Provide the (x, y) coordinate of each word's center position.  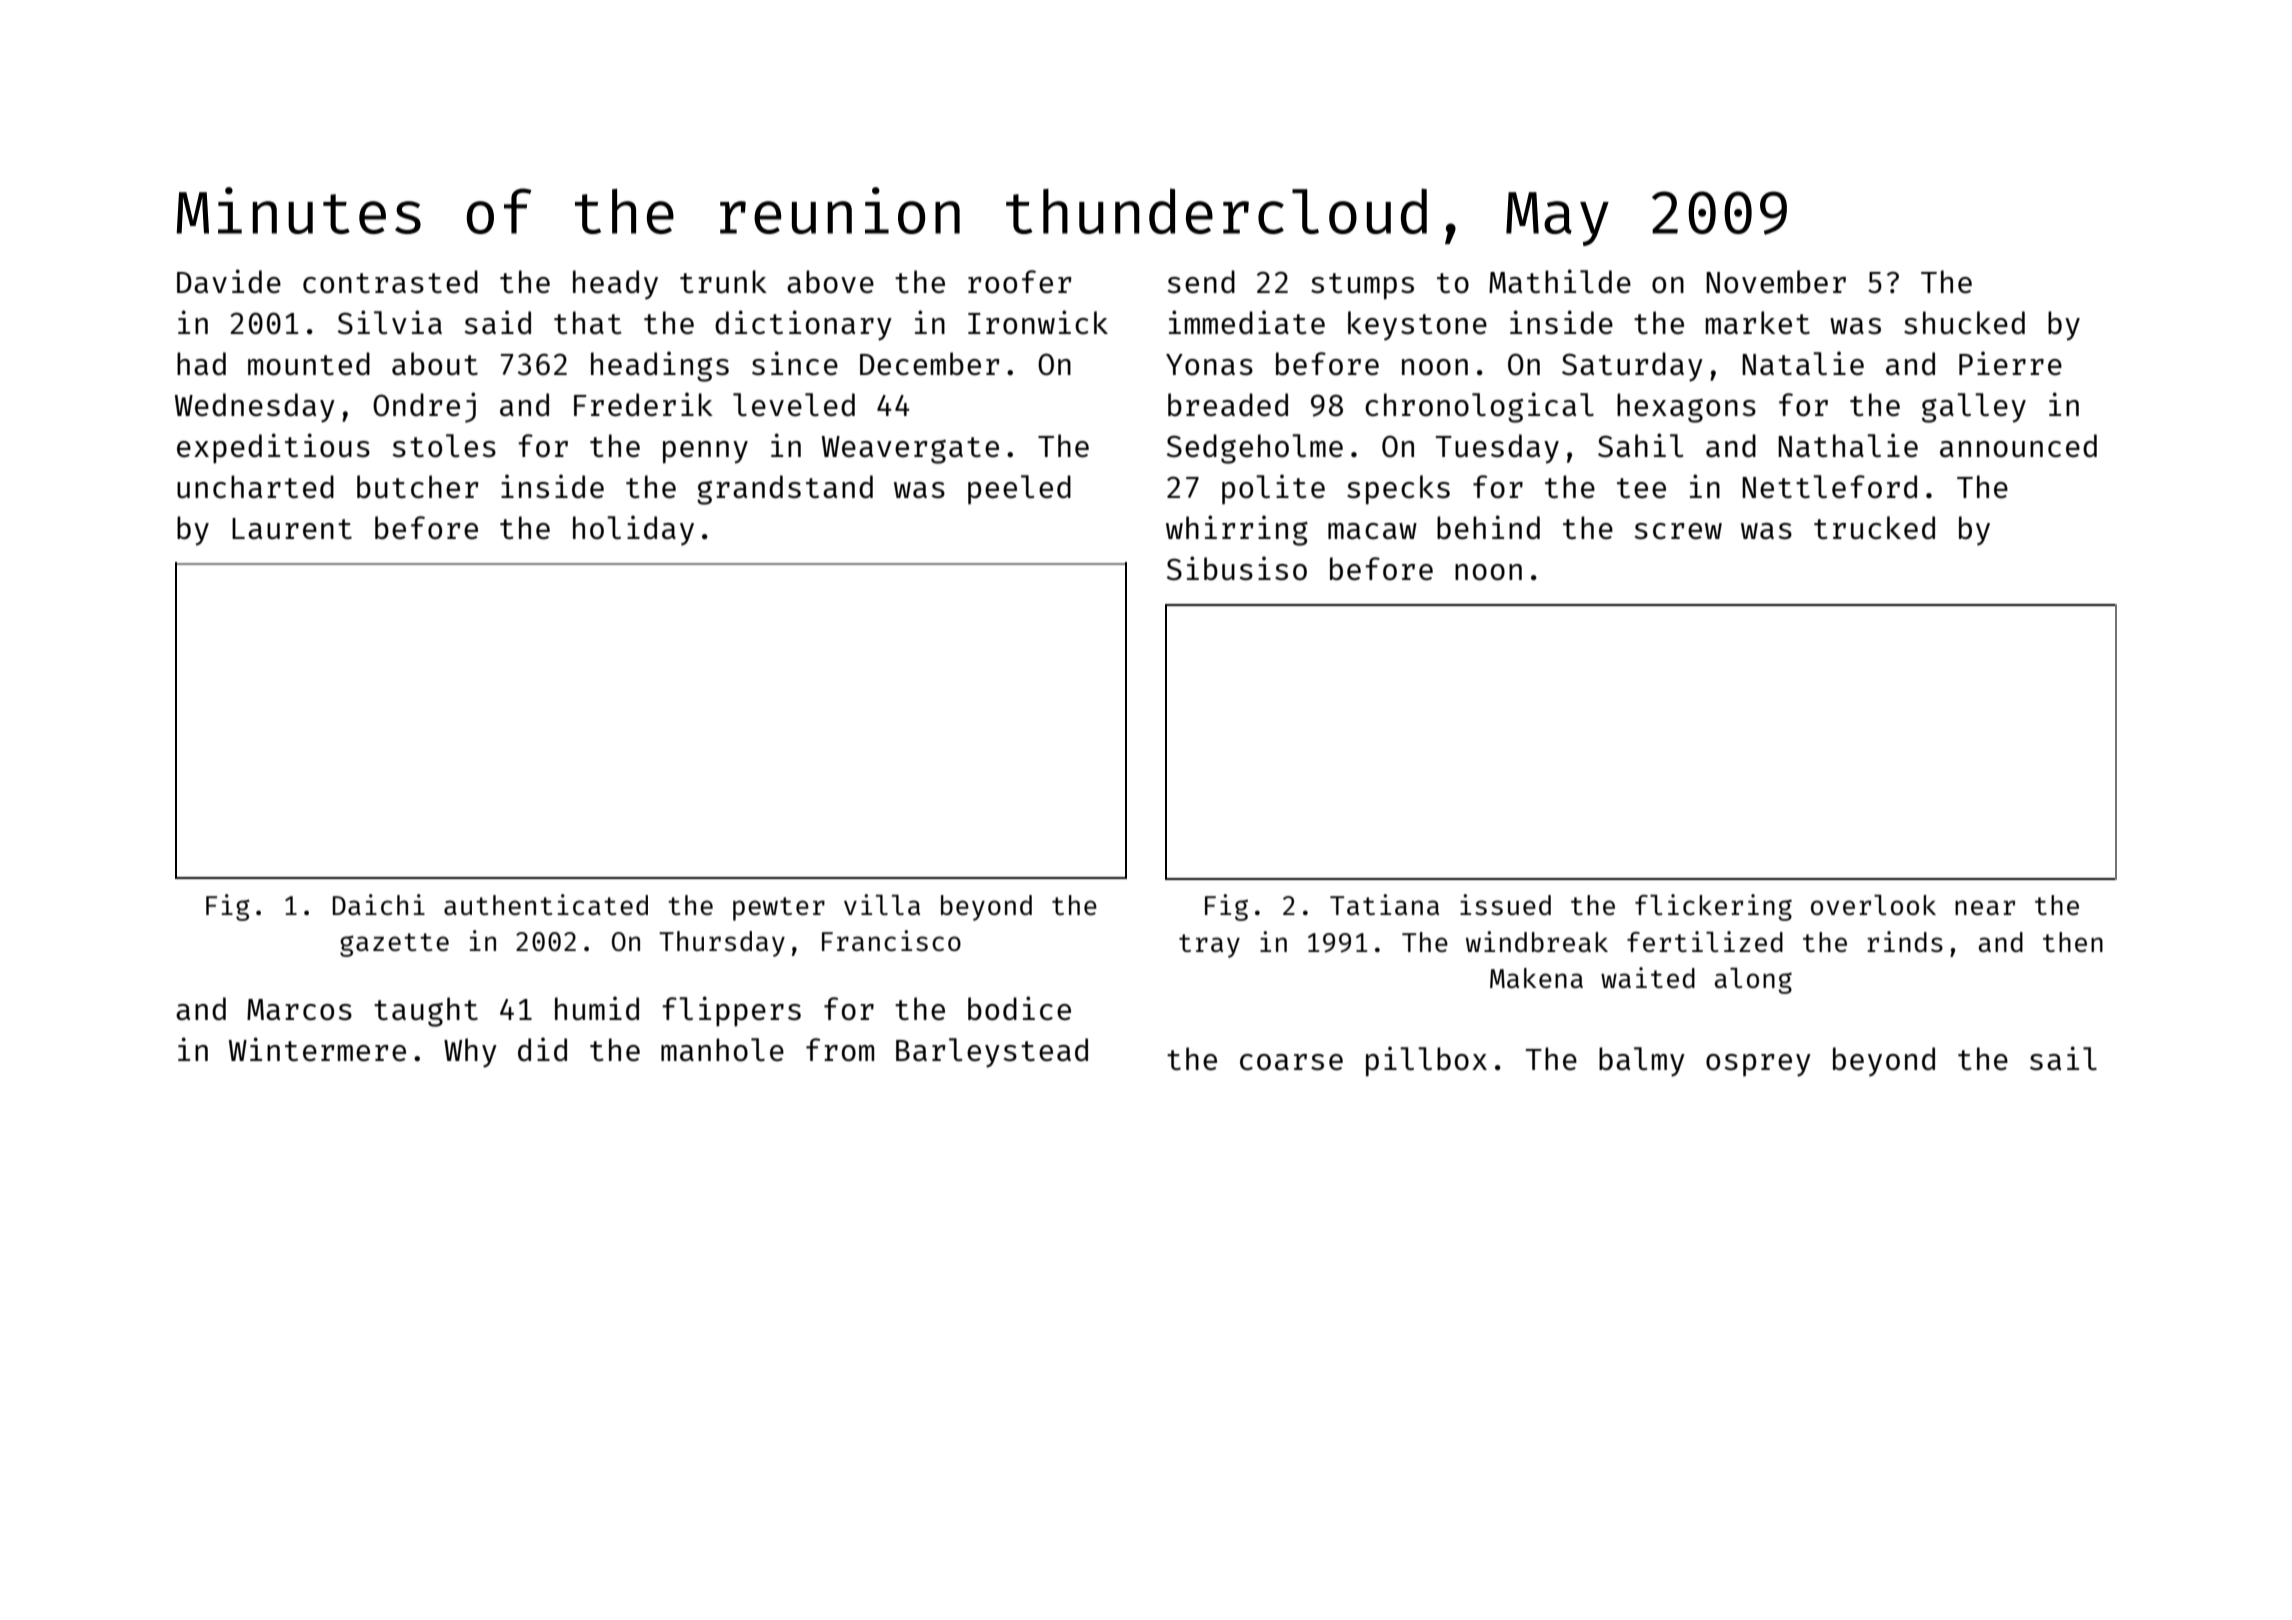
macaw (1372, 531)
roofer (1020, 281)
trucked (1874, 527)
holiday (633, 530)
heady (615, 285)
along (1753, 981)
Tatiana (1384, 904)
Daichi (379, 904)
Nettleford (1829, 486)
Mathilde (1560, 281)
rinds (1905, 941)
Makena (1536, 978)
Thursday (722, 944)
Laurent (292, 528)
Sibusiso (1237, 568)
